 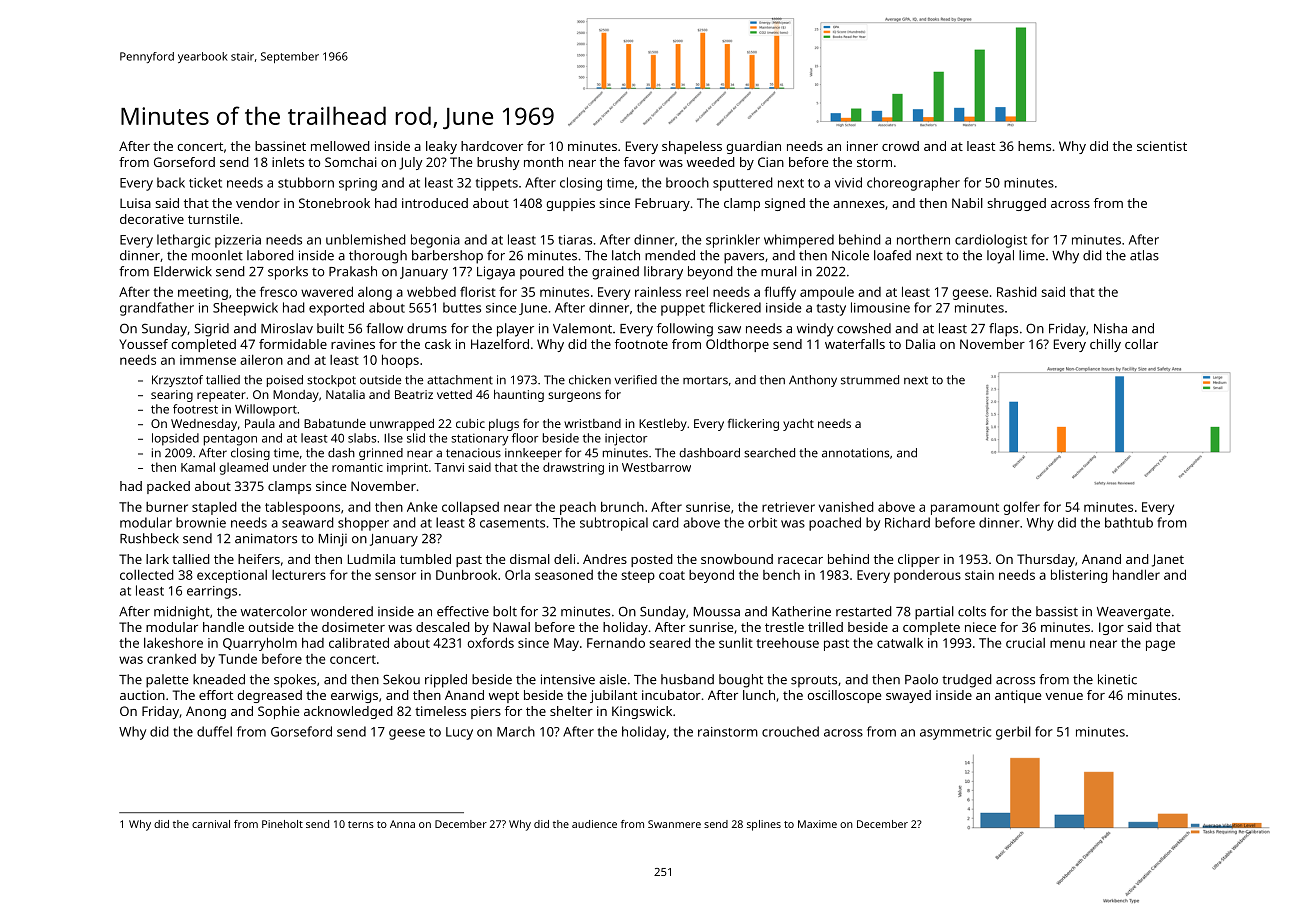 I want to click on clipper, so click(x=919, y=560).
